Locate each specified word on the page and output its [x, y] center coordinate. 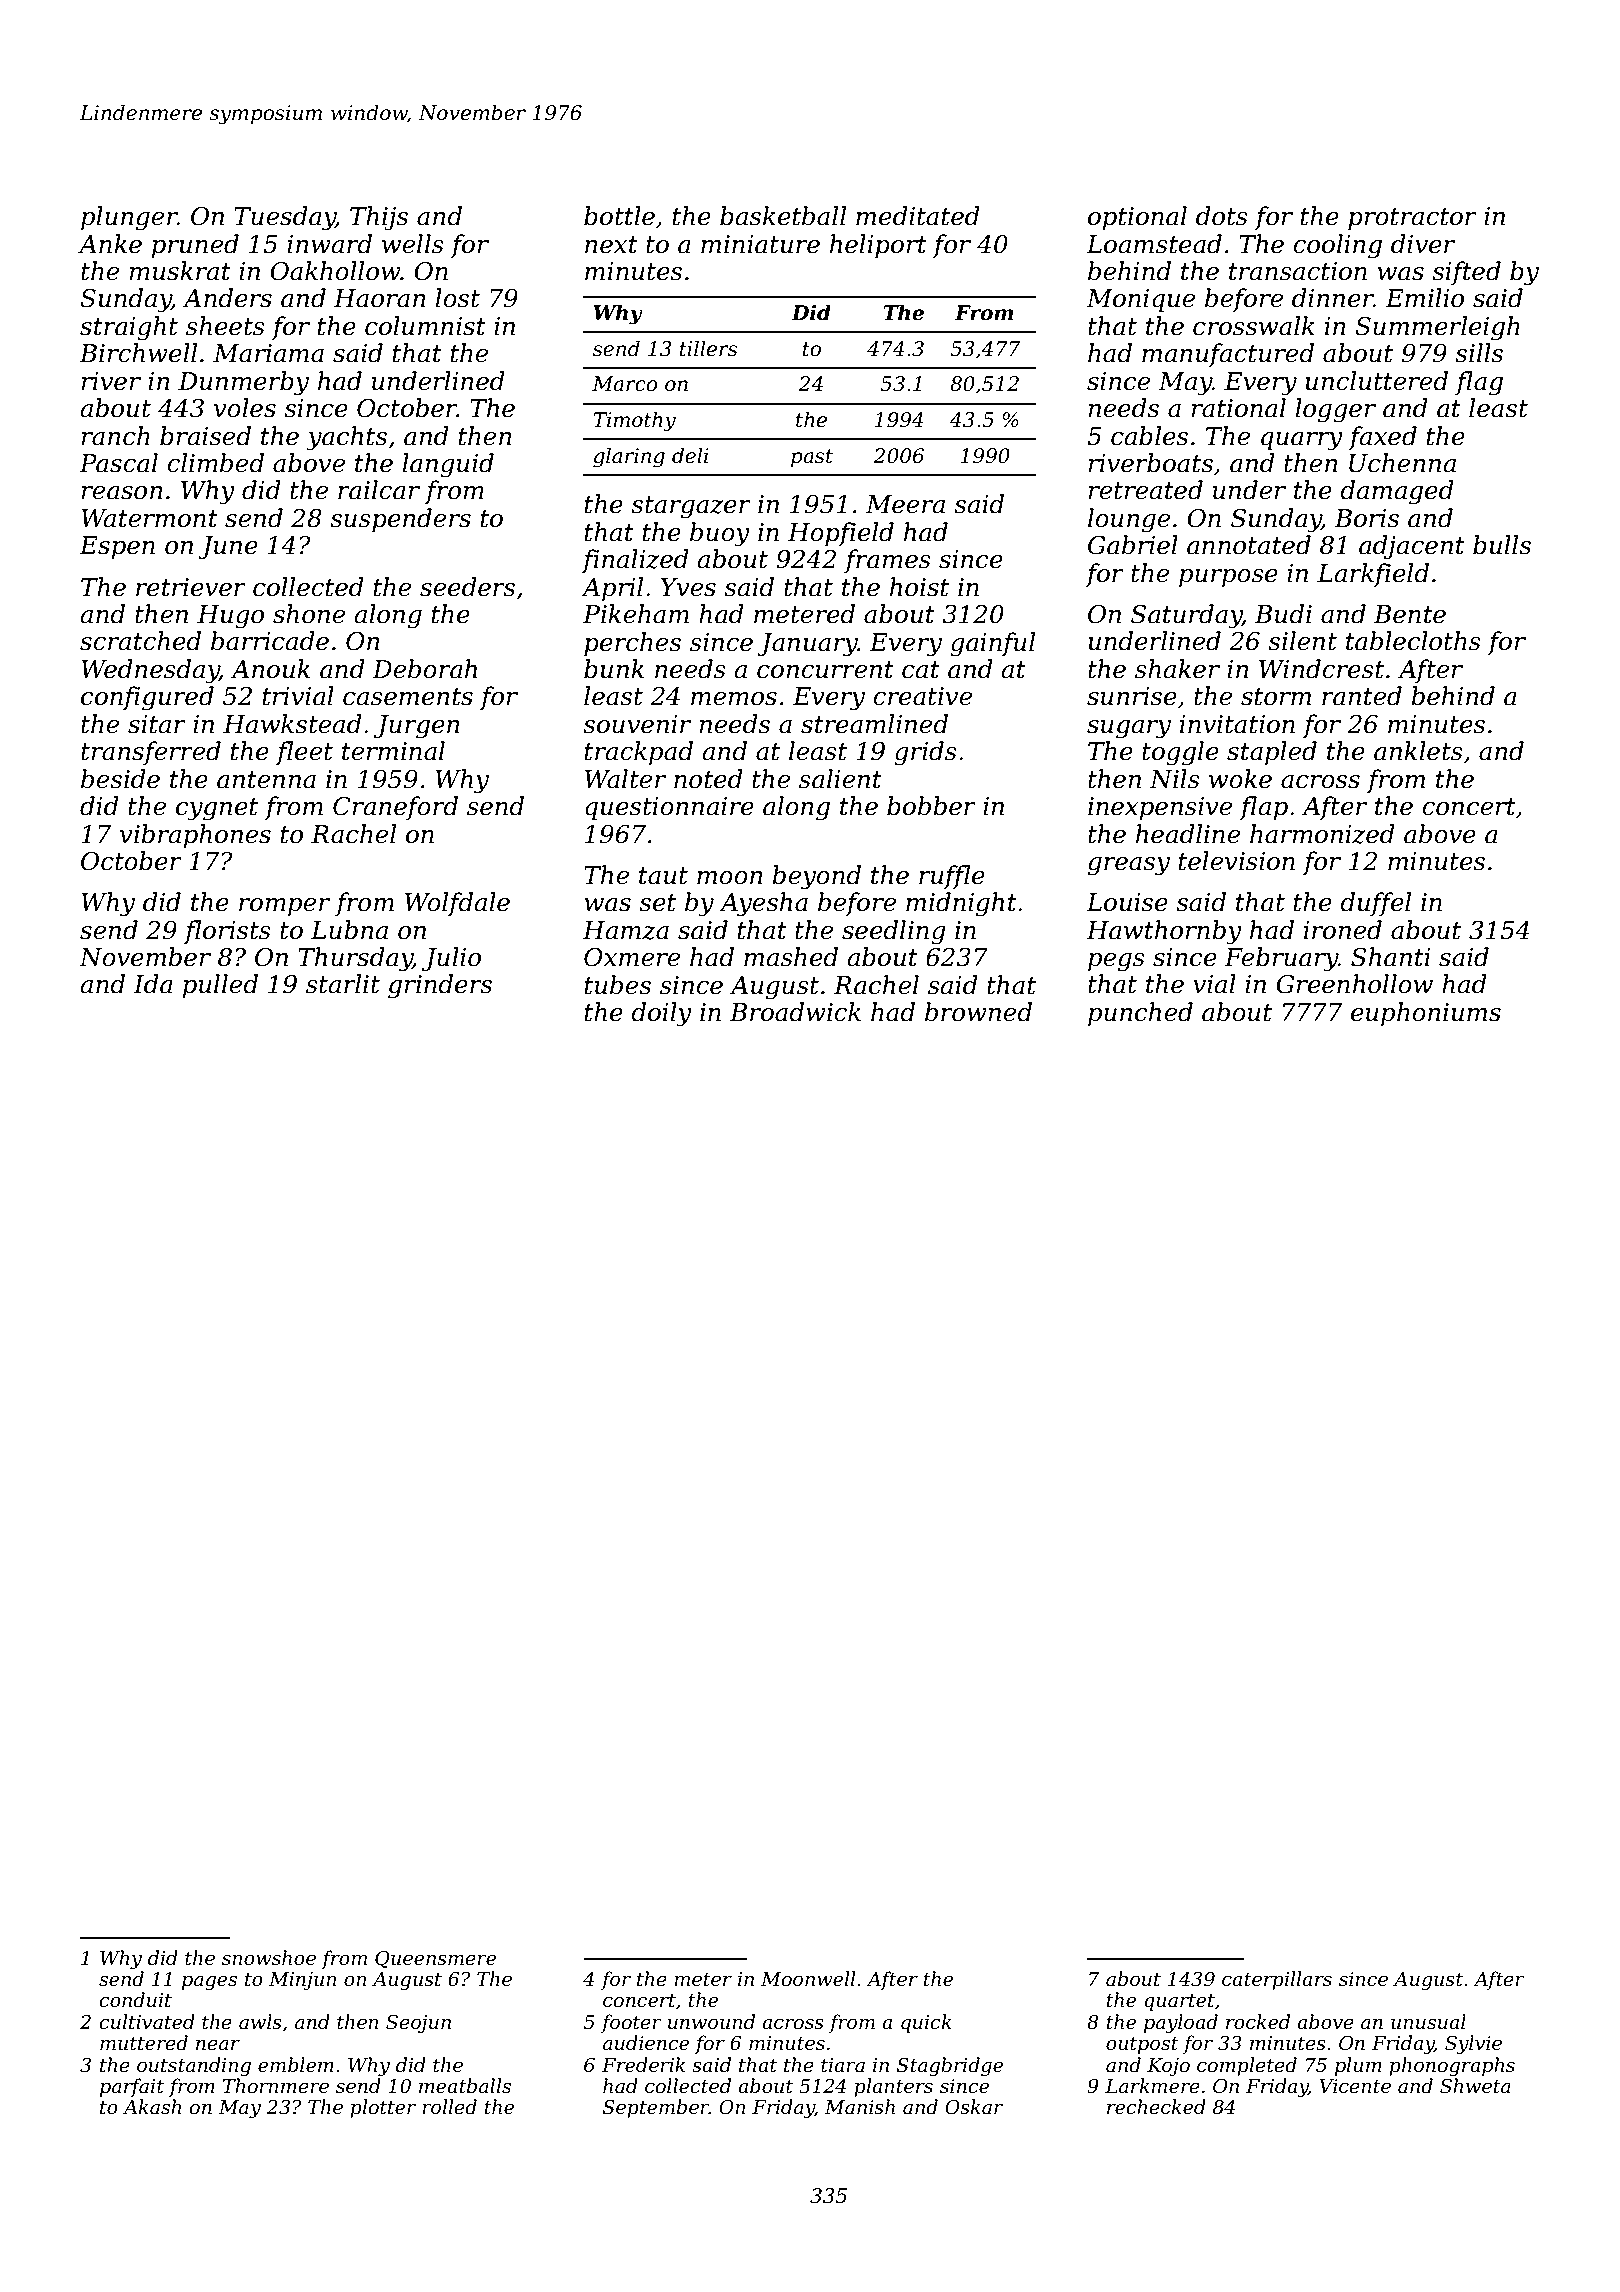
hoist [919, 587]
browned [978, 1012]
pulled [220, 986]
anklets [1418, 751]
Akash [152, 2107]
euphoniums [1426, 1014]
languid [448, 465]
